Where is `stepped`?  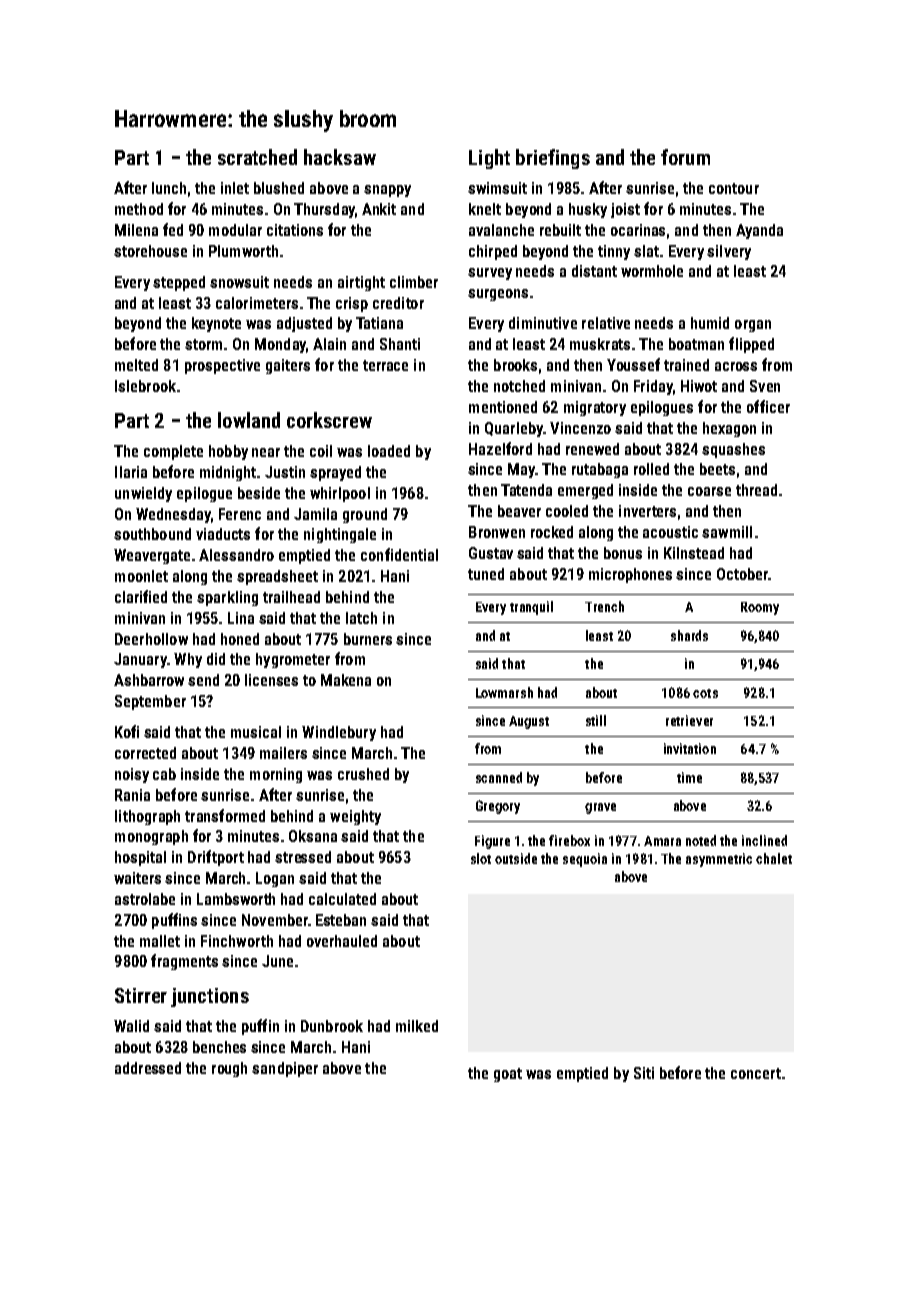
stepped is located at coordinates (179, 283).
